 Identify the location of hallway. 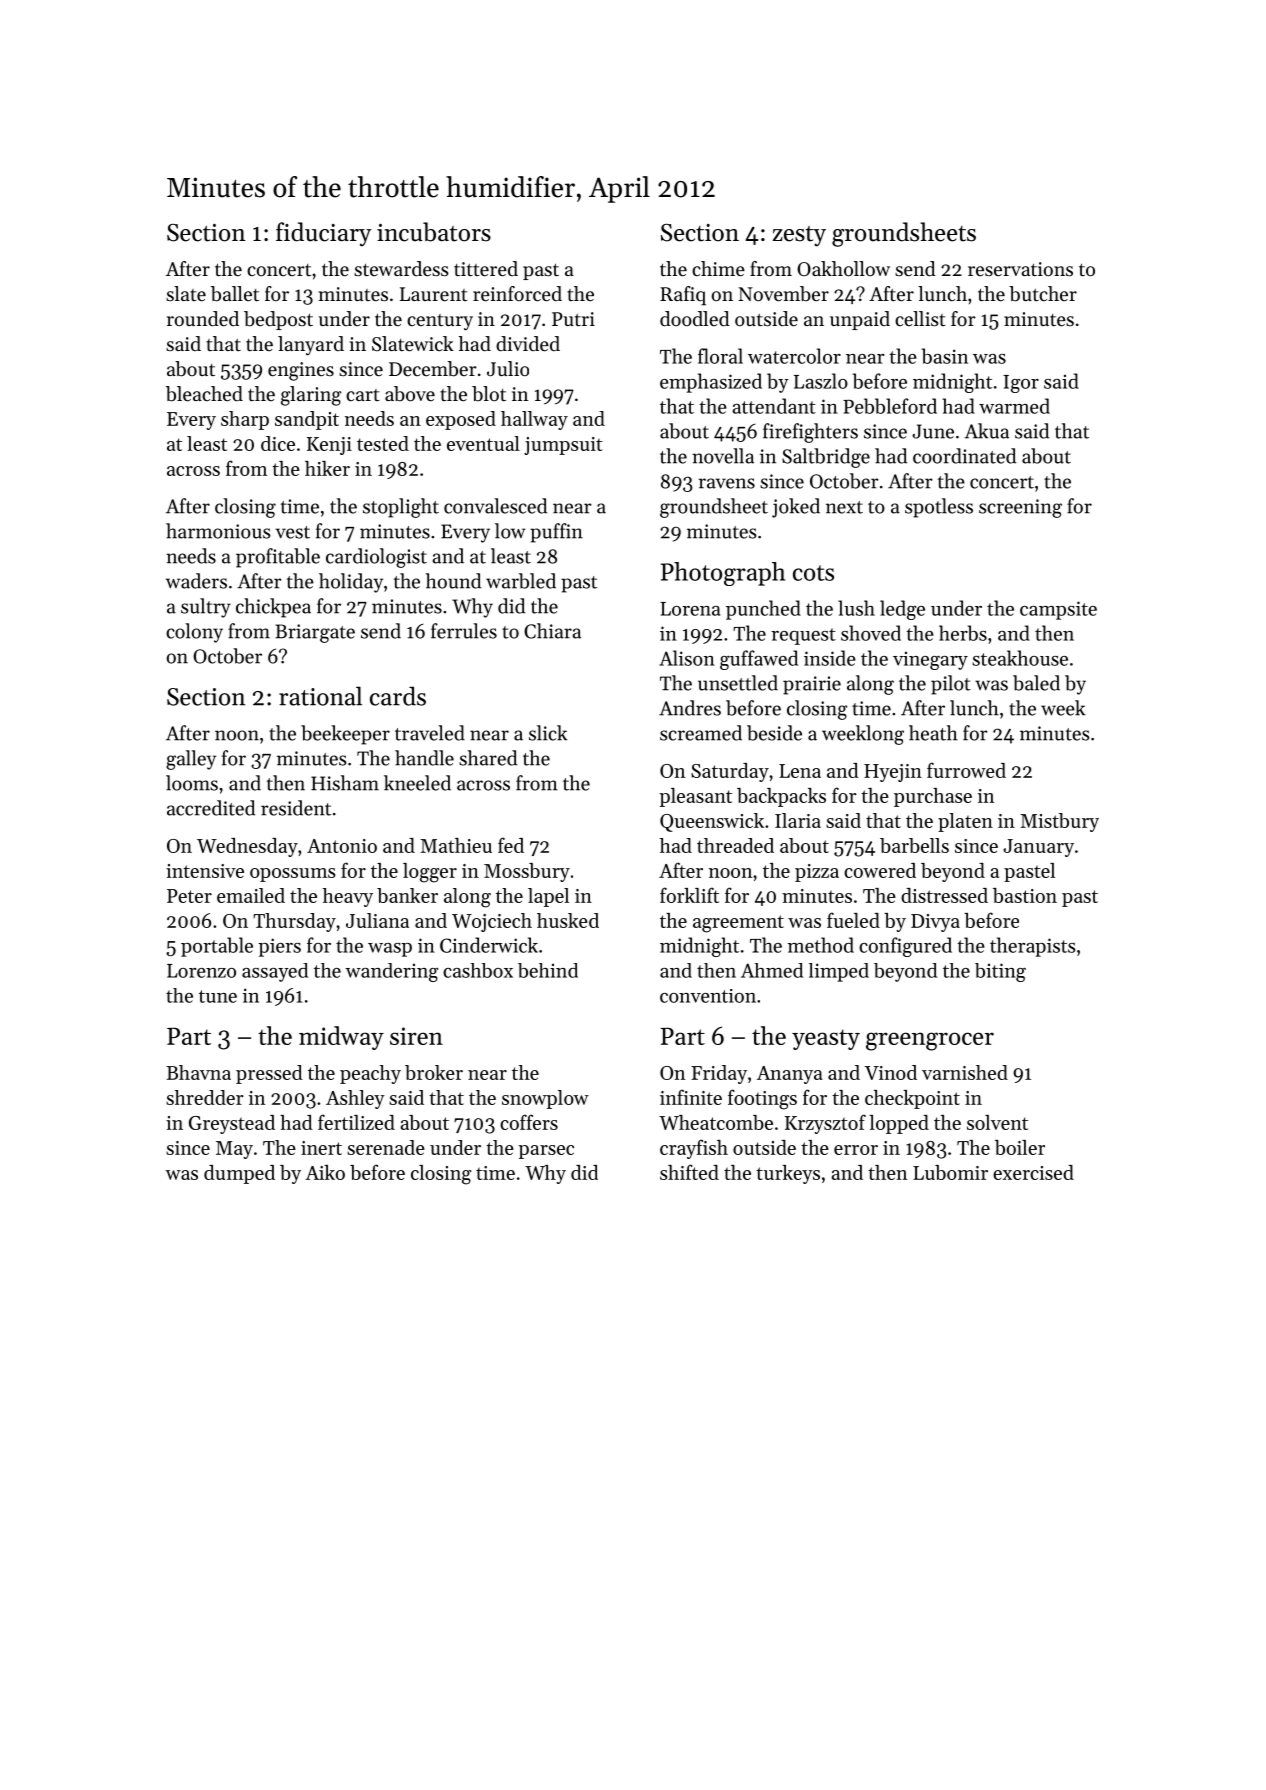
(534, 420).
